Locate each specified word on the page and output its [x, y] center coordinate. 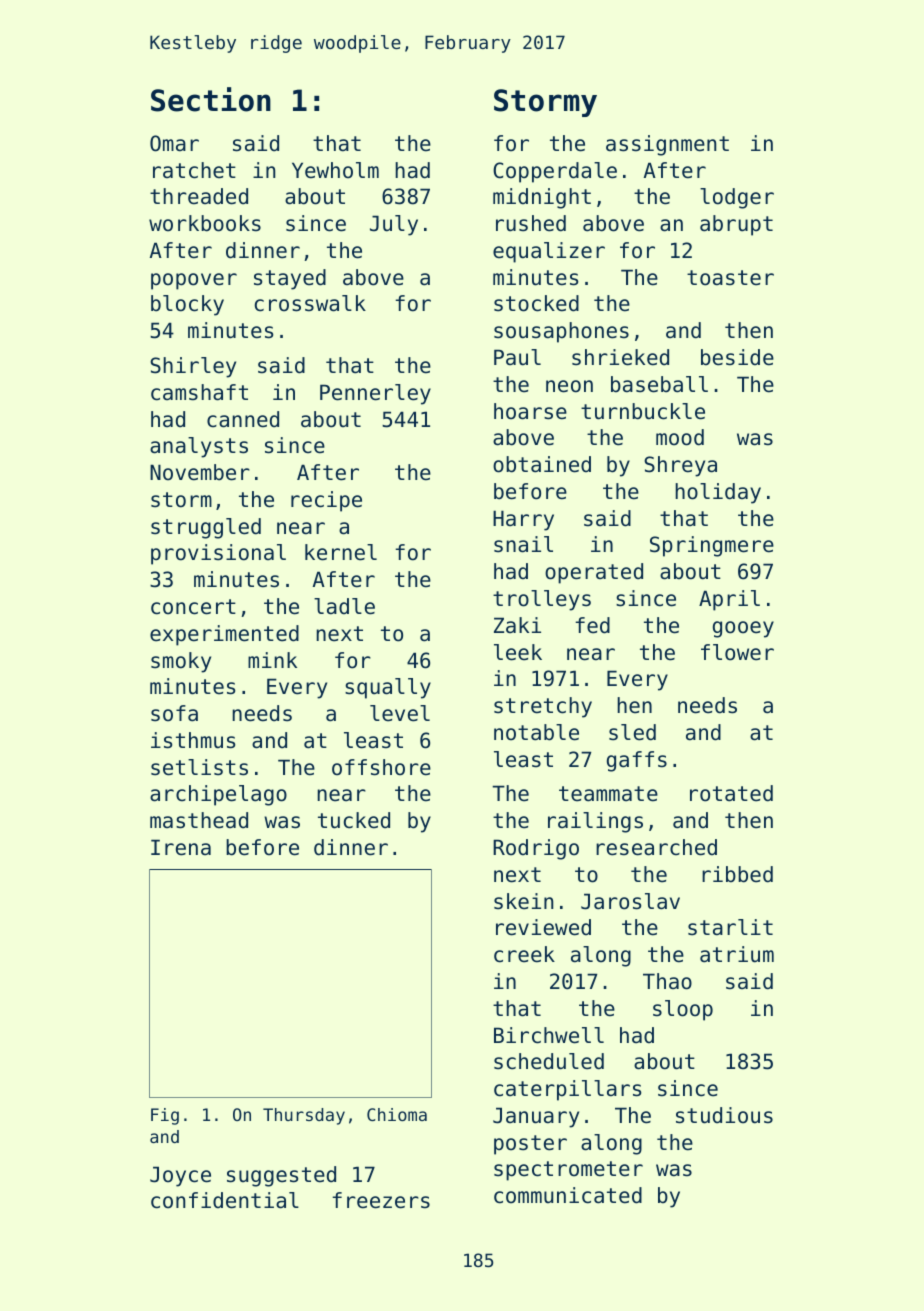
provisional [218, 554]
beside [737, 357]
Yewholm [335, 170]
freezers [381, 1200]
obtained [542, 464]
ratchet [194, 170]
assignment [667, 145]
